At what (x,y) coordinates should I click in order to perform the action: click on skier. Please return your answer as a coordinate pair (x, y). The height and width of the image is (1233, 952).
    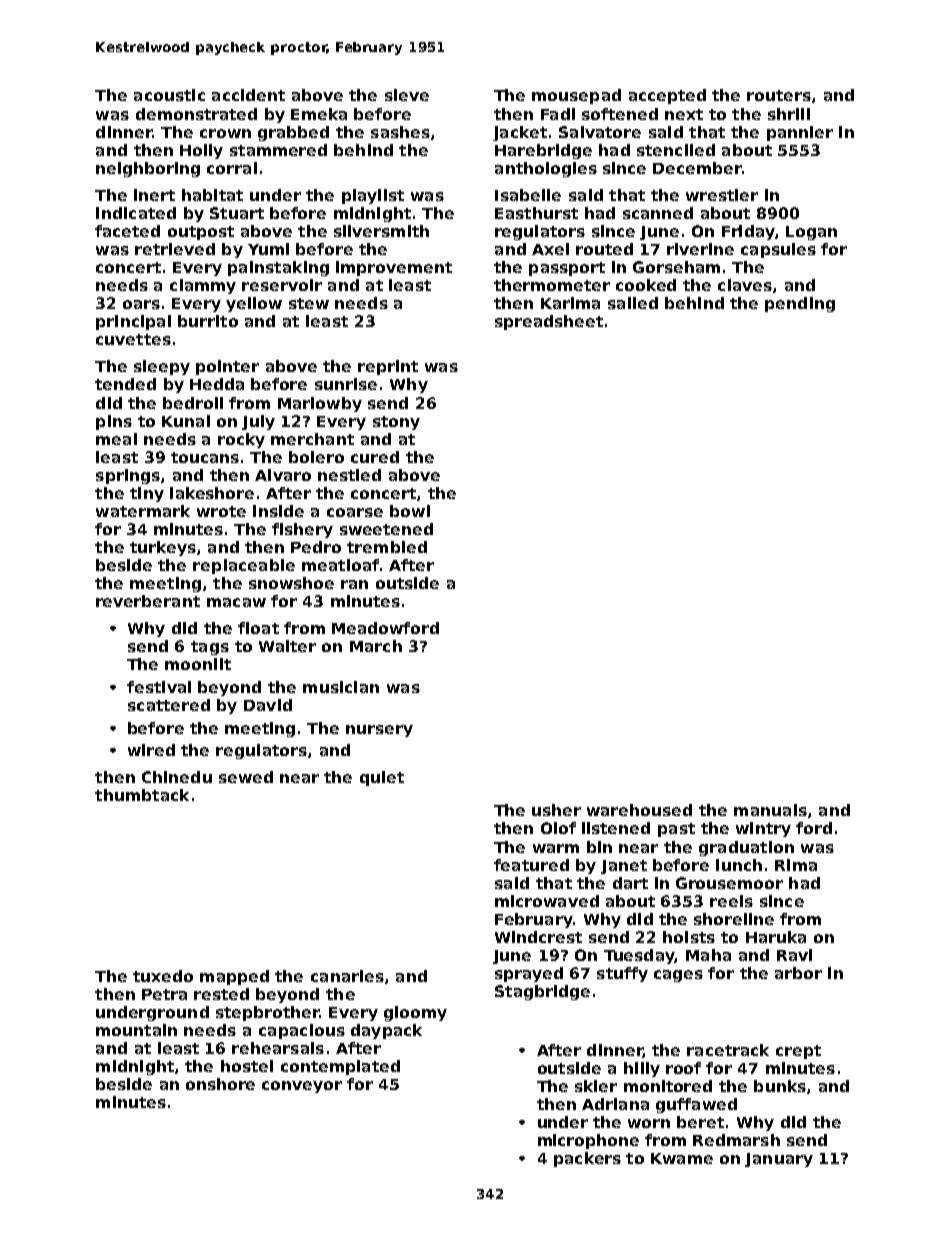
    Looking at the image, I should click on (596, 1086).
